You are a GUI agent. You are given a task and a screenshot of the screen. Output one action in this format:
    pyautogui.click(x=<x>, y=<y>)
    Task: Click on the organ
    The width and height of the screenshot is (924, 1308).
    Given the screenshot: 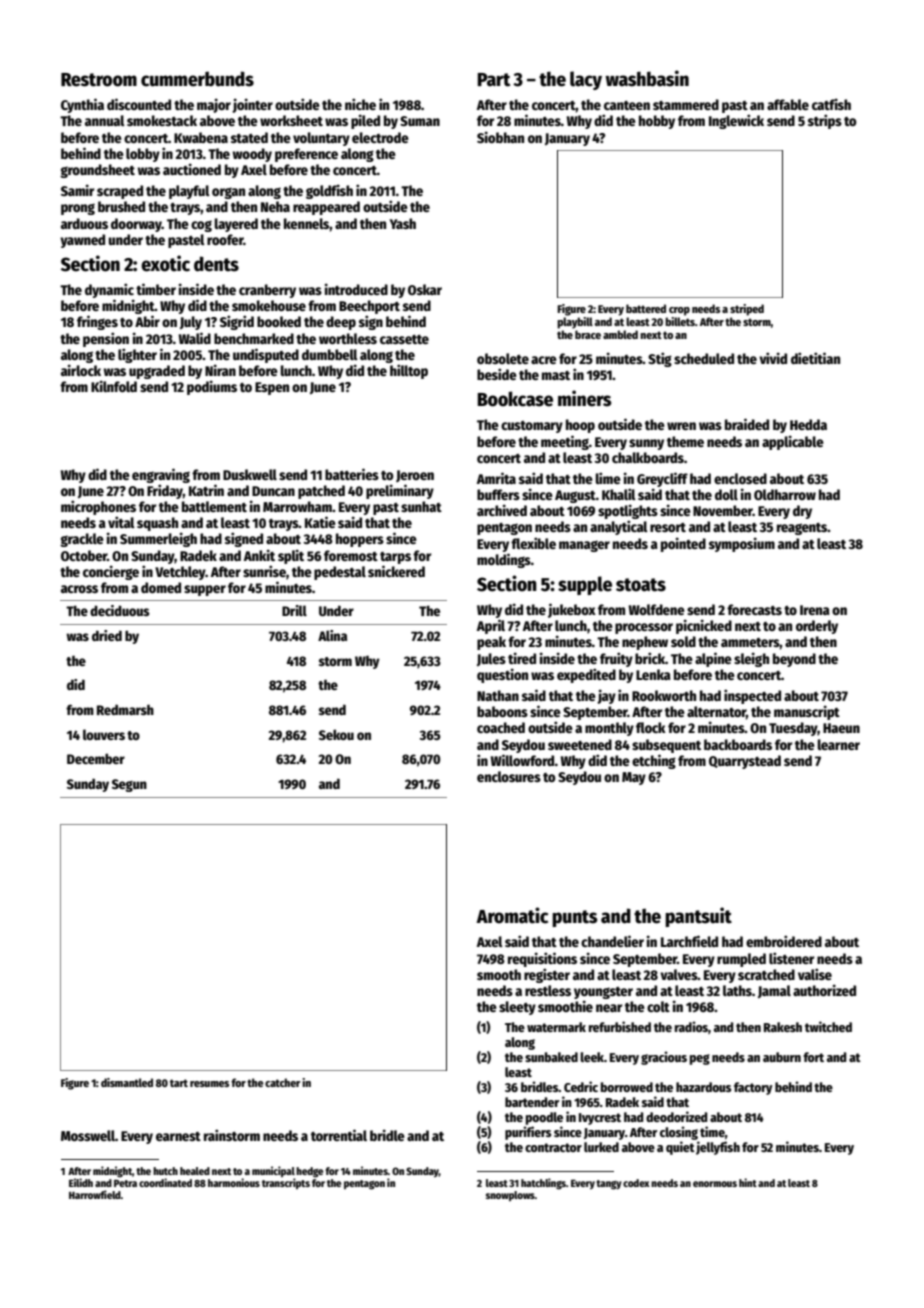 What is the action you would take?
    pyautogui.click(x=228, y=193)
